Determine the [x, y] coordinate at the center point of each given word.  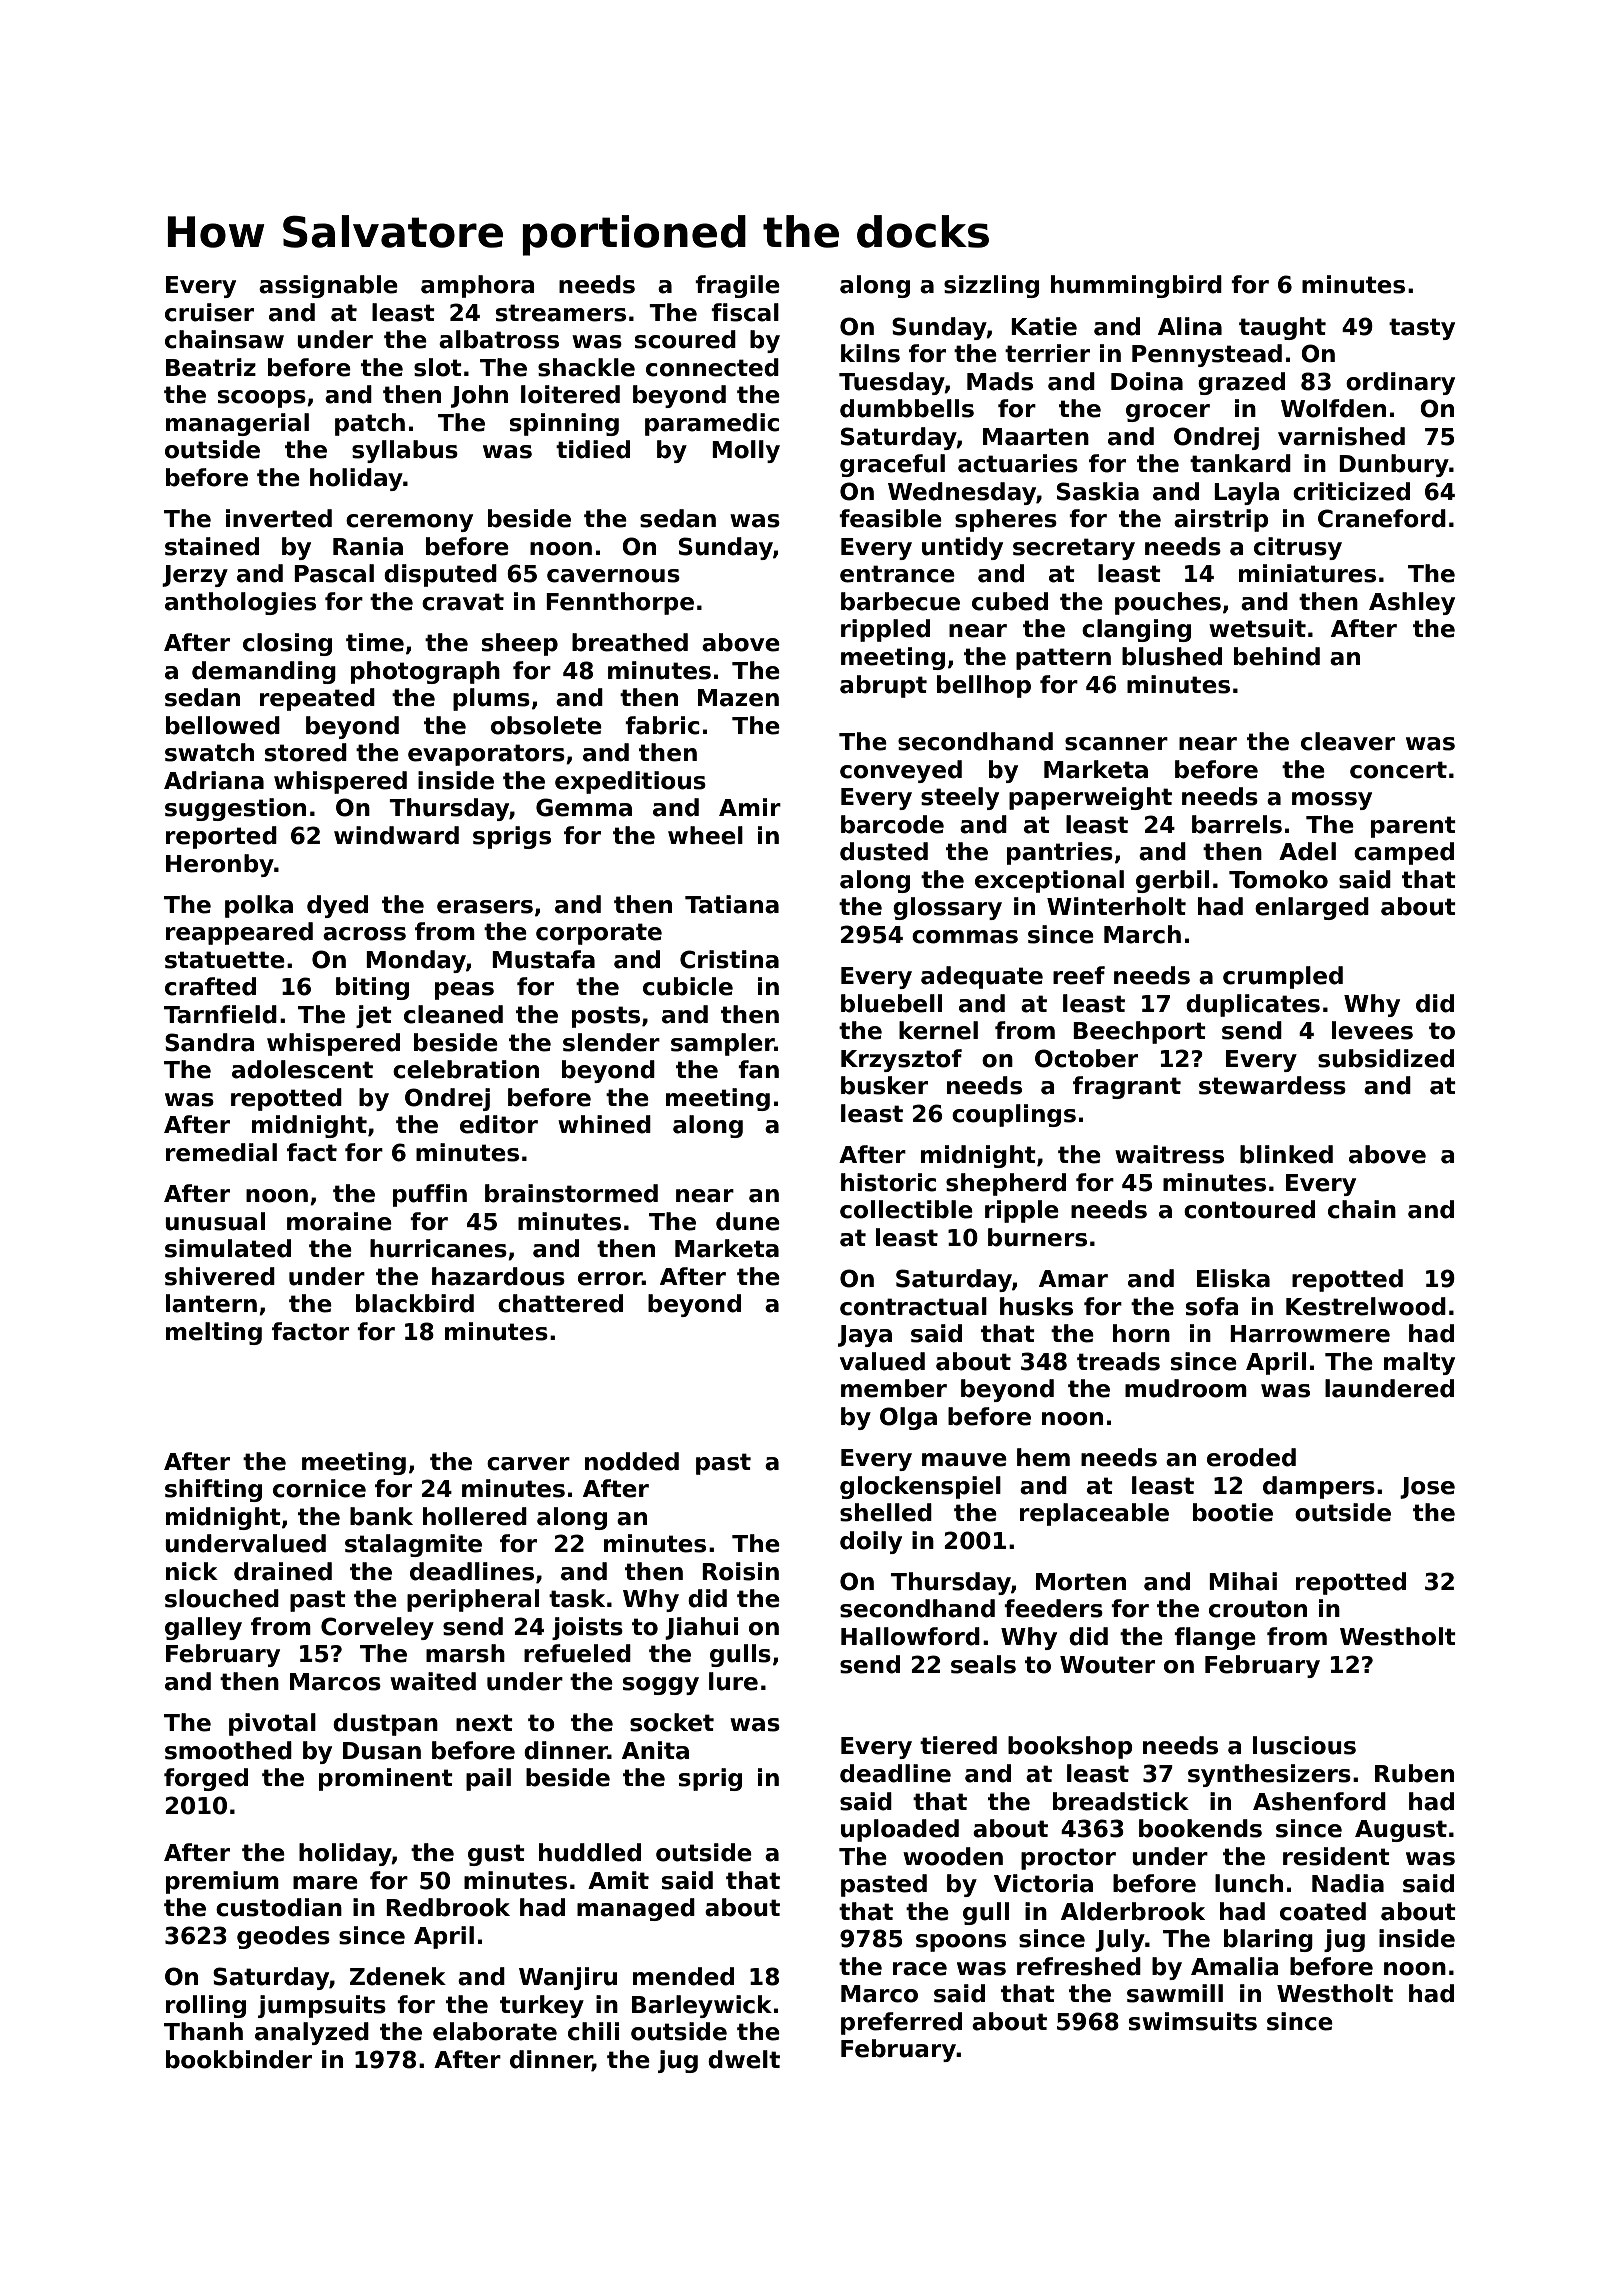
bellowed [223, 725]
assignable [328, 286]
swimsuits [1193, 2021]
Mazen [738, 698]
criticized [1351, 491]
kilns [870, 353]
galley [203, 1628]
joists [587, 1628]
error [610, 1279]
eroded [1251, 1457]
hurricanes [438, 1248]
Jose [1427, 1488]
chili [593, 2031]
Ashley [1412, 603]
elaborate [495, 2031]
